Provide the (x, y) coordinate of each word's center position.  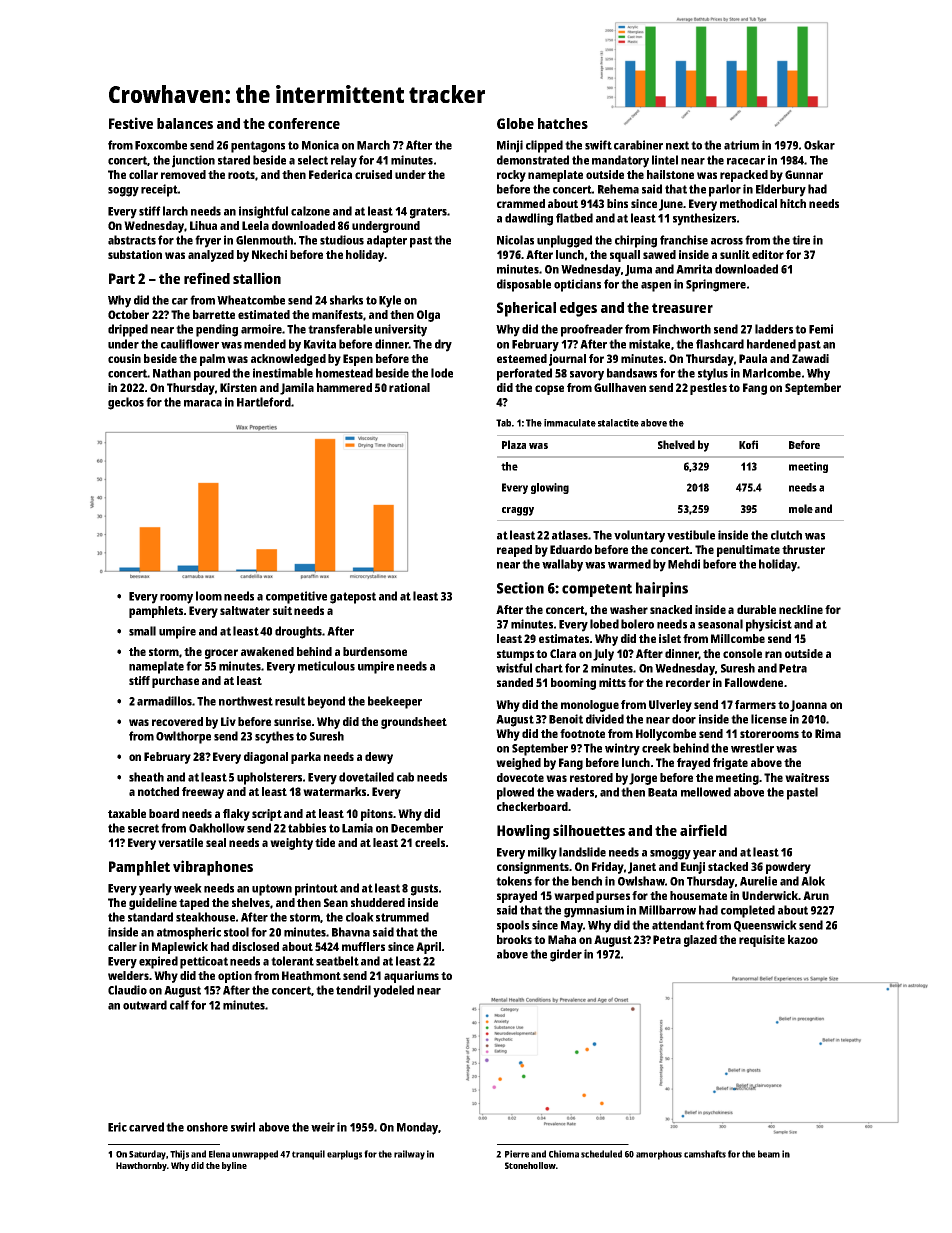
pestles (708, 389)
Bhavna (351, 932)
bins (617, 203)
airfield (703, 830)
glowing (550, 488)
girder (566, 955)
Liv (228, 721)
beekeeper (395, 702)
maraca (203, 403)
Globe (515, 123)
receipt (159, 190)
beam (769, 1154)
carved (146, 1127)
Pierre (517, 1154)
